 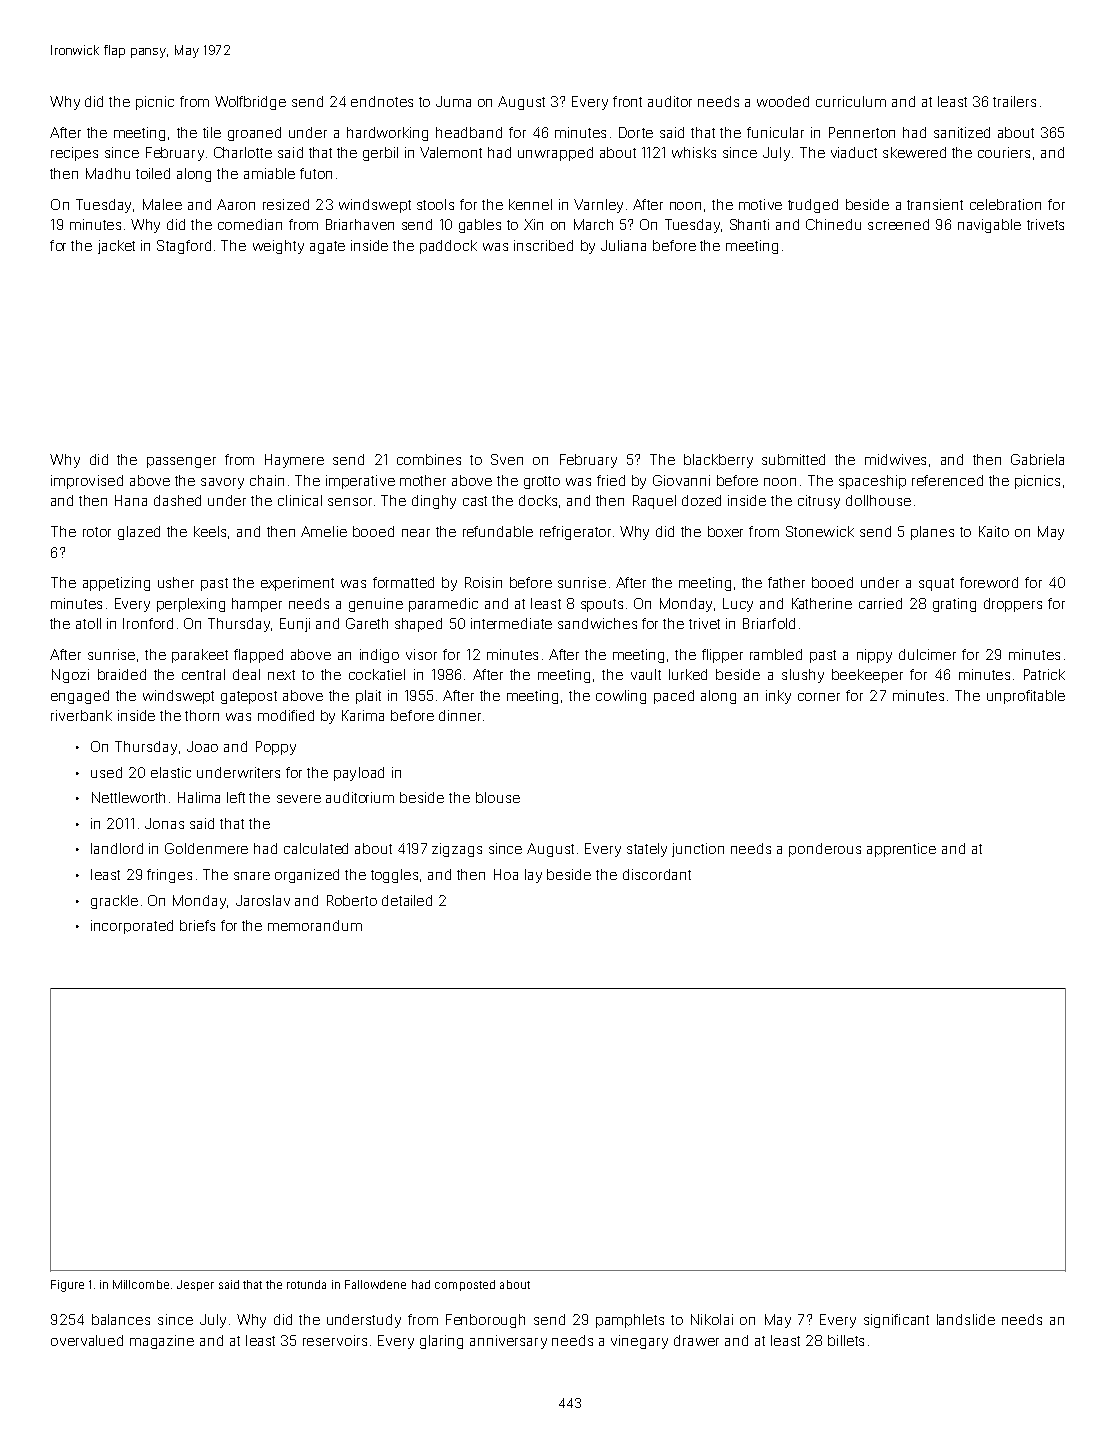 I want to click on paddock, so click(x=448, y=247).
